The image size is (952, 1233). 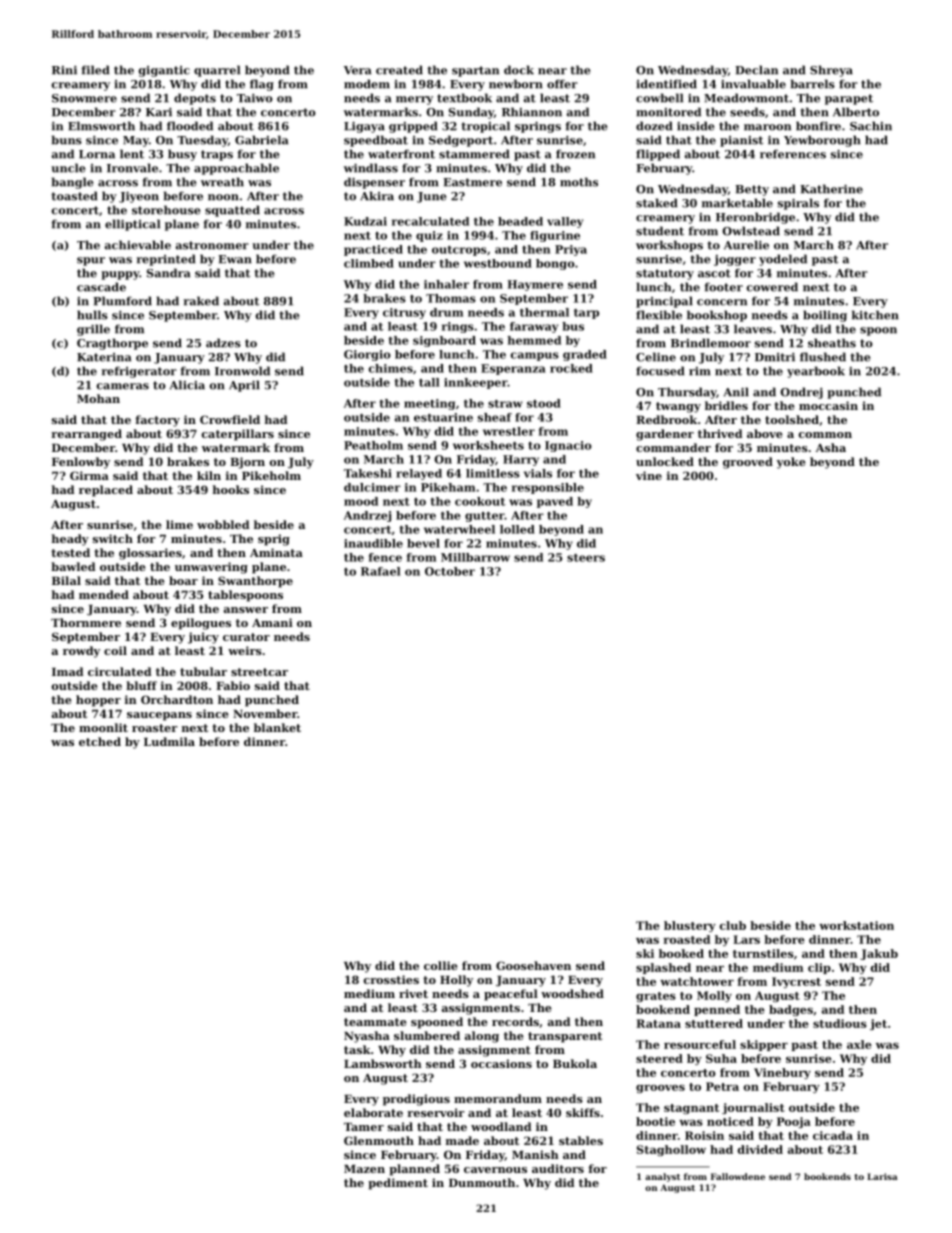 What do you see at coordinates (364, 1169) in the page?
I see `Mazen` at bounding box center [364, 1169].
